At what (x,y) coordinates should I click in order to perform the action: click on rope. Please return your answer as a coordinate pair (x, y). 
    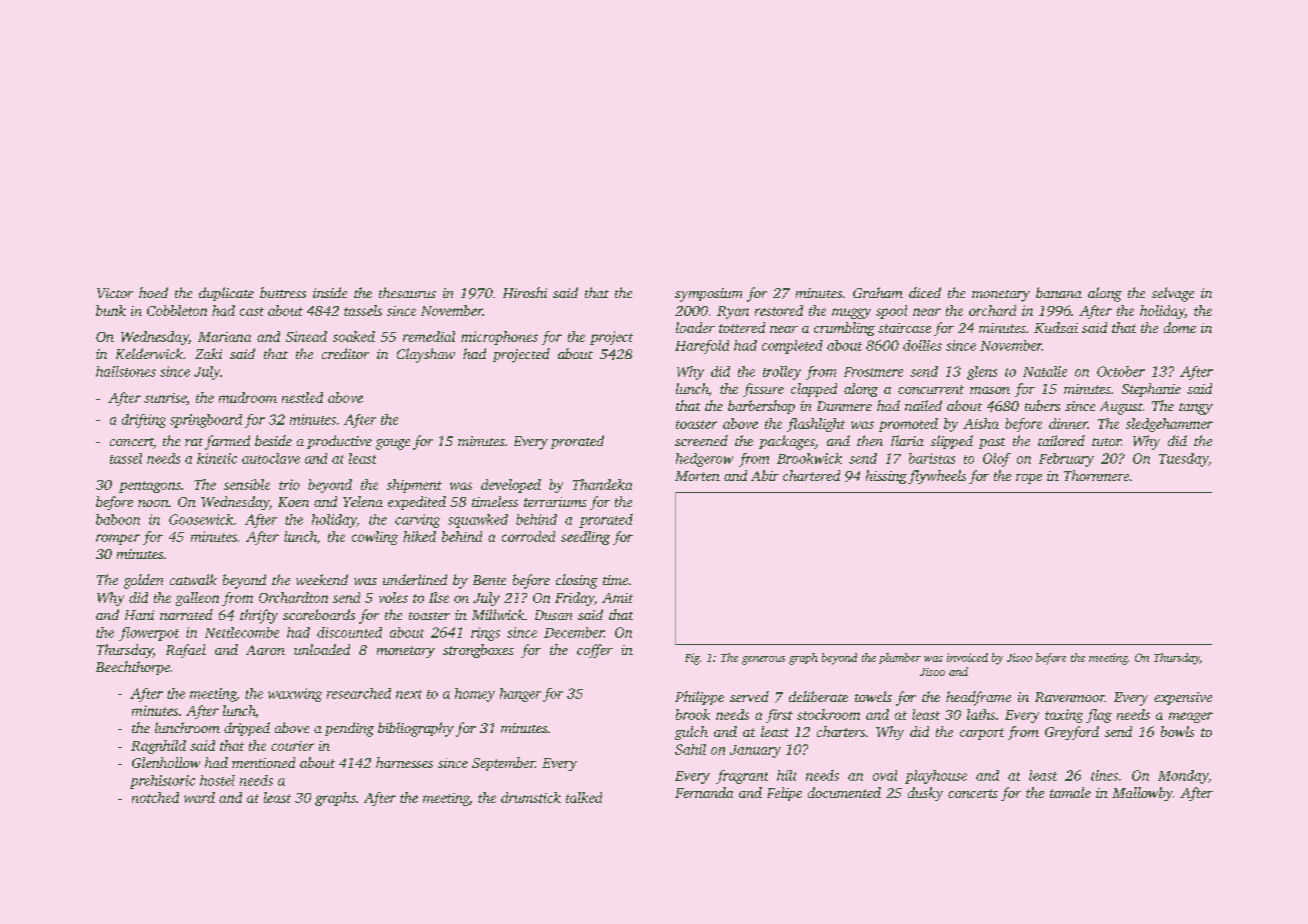
    Looking at the image, I should click on (1029, 479).
